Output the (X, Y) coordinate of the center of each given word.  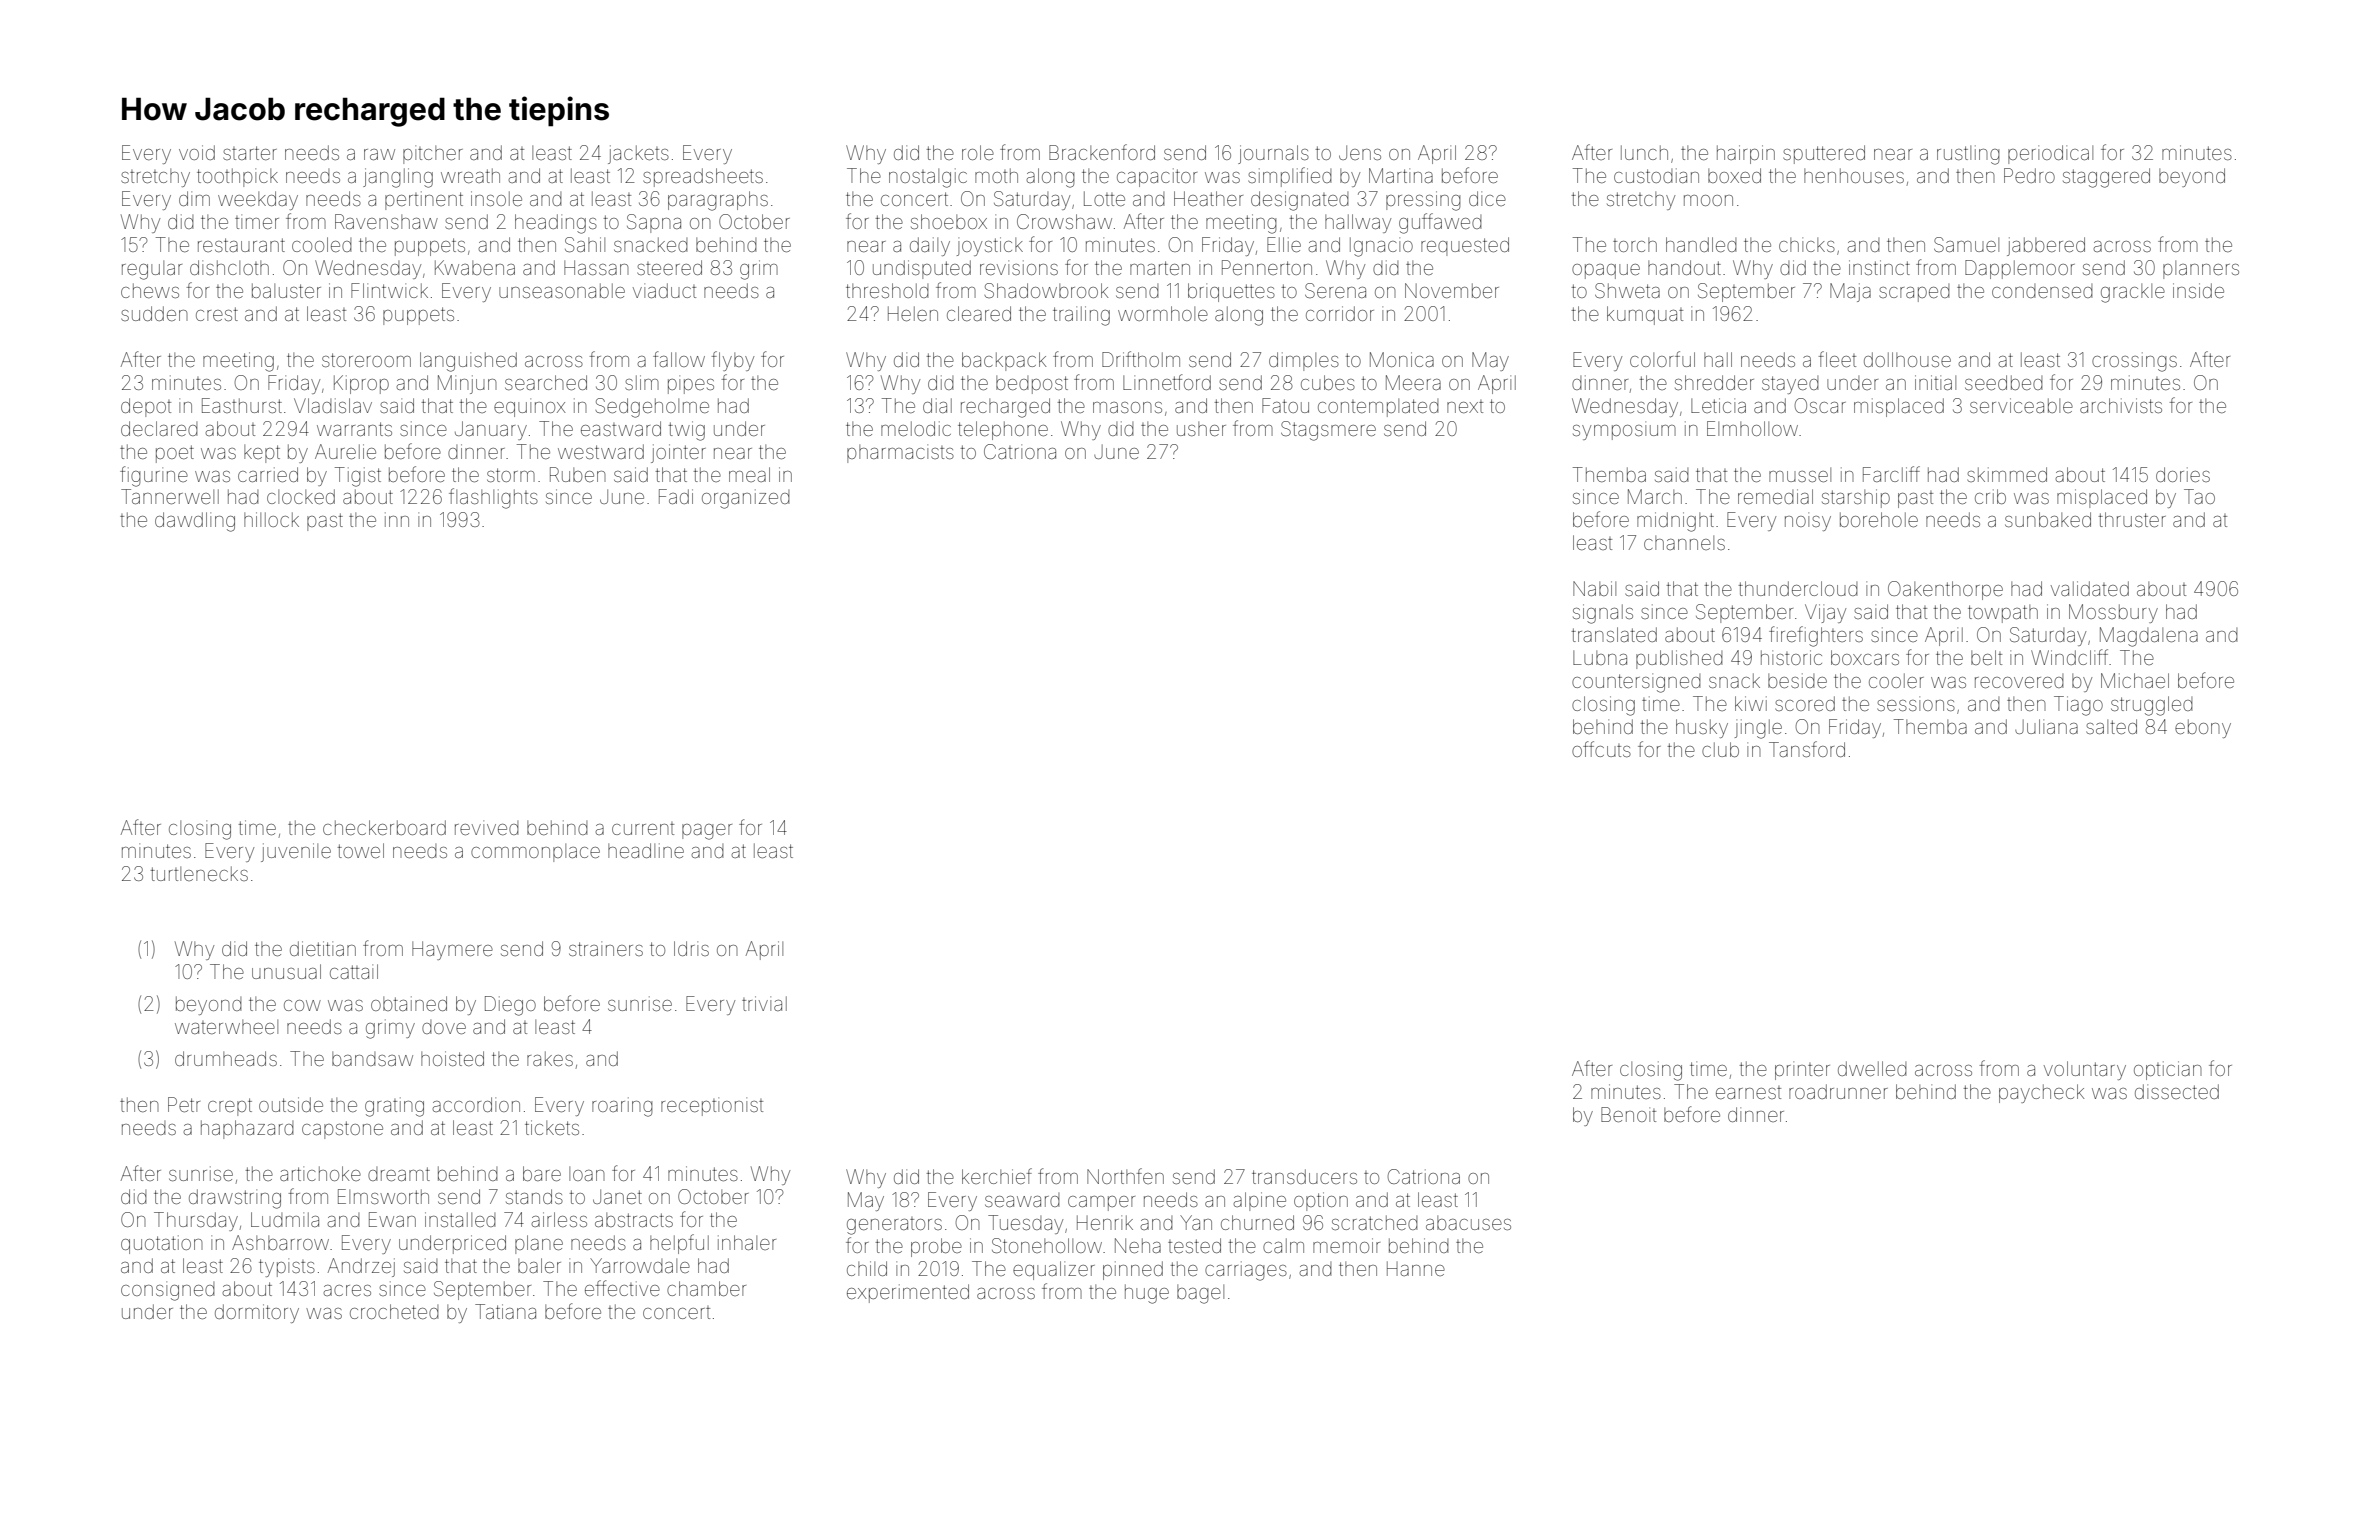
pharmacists (900, 453)
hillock (271, 519)
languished (468, 362)
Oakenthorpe (1945, 590)
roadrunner (1838, 1091)
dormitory (257, 1313)
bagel (1200, 1294)
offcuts (1601, 749)
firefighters (1816, 636)
